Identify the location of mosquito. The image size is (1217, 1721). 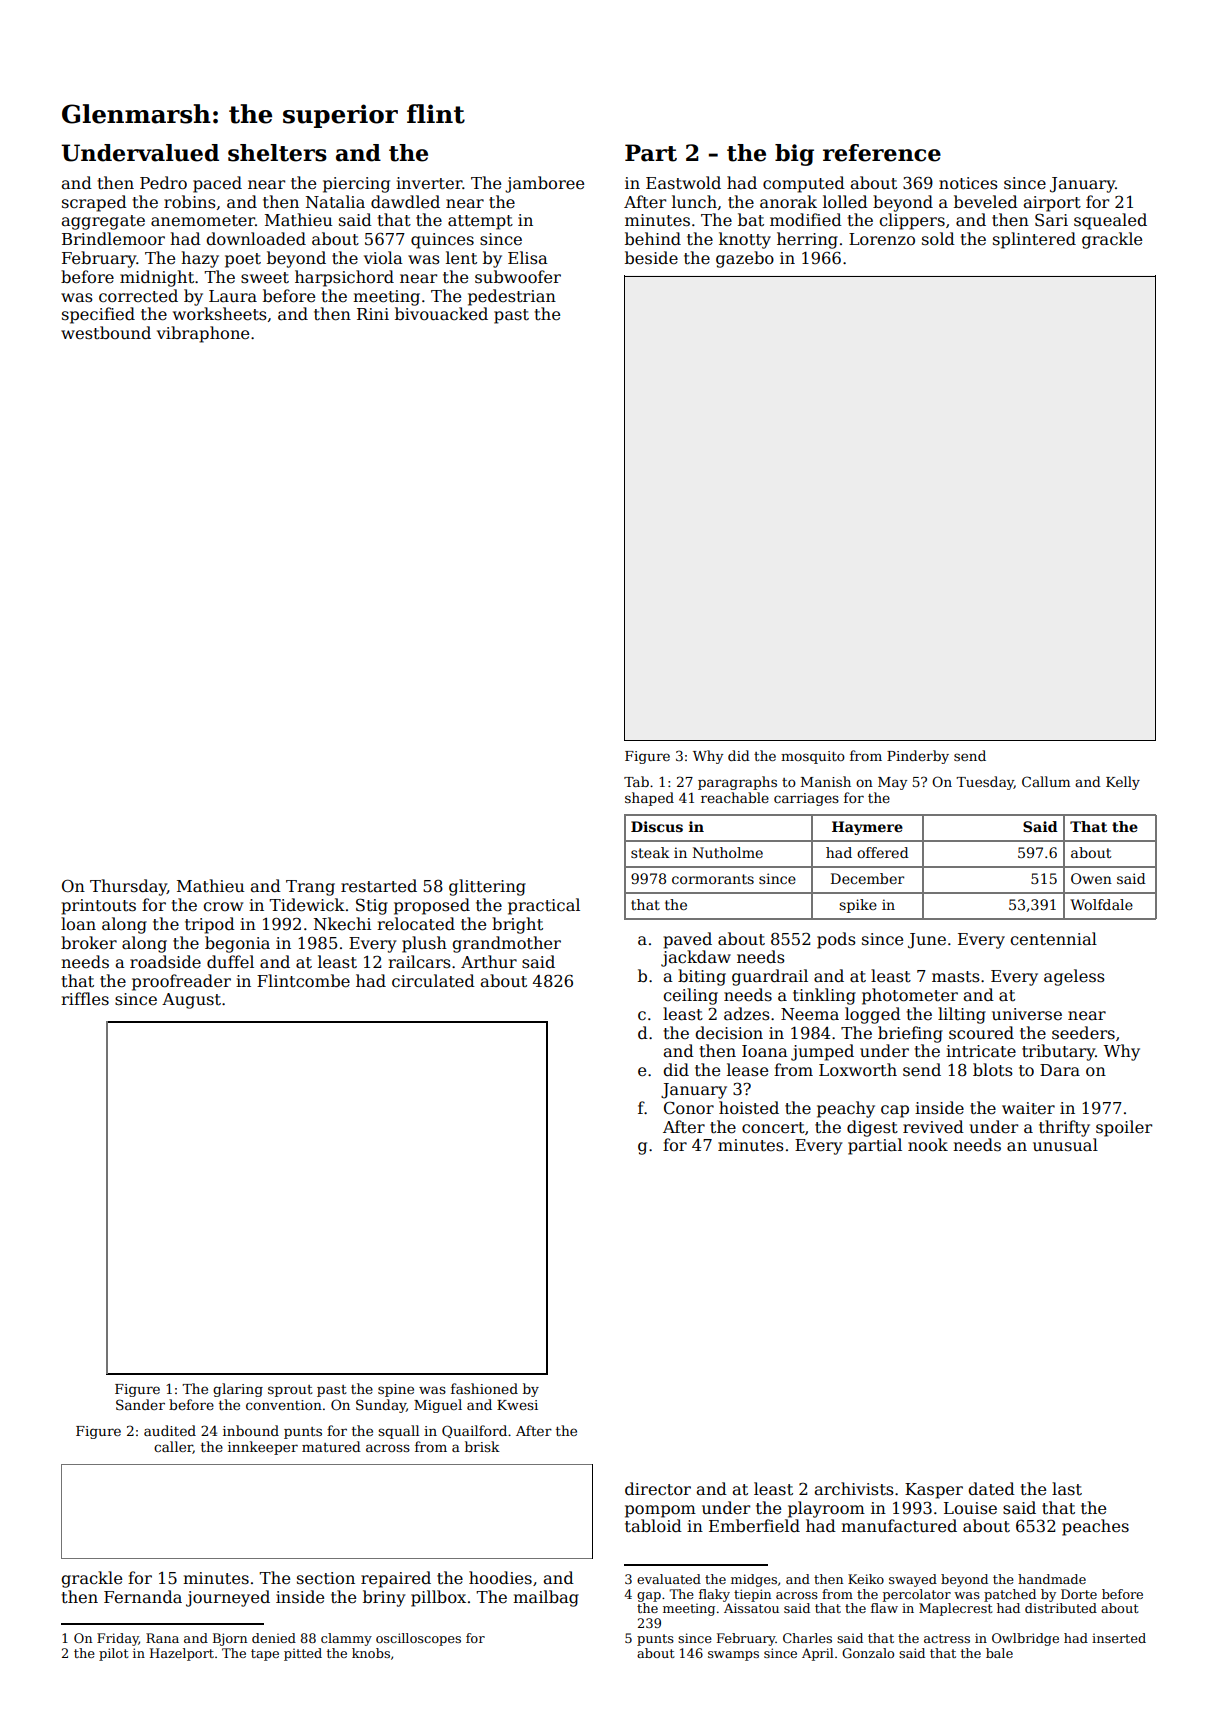
(813, 757).
